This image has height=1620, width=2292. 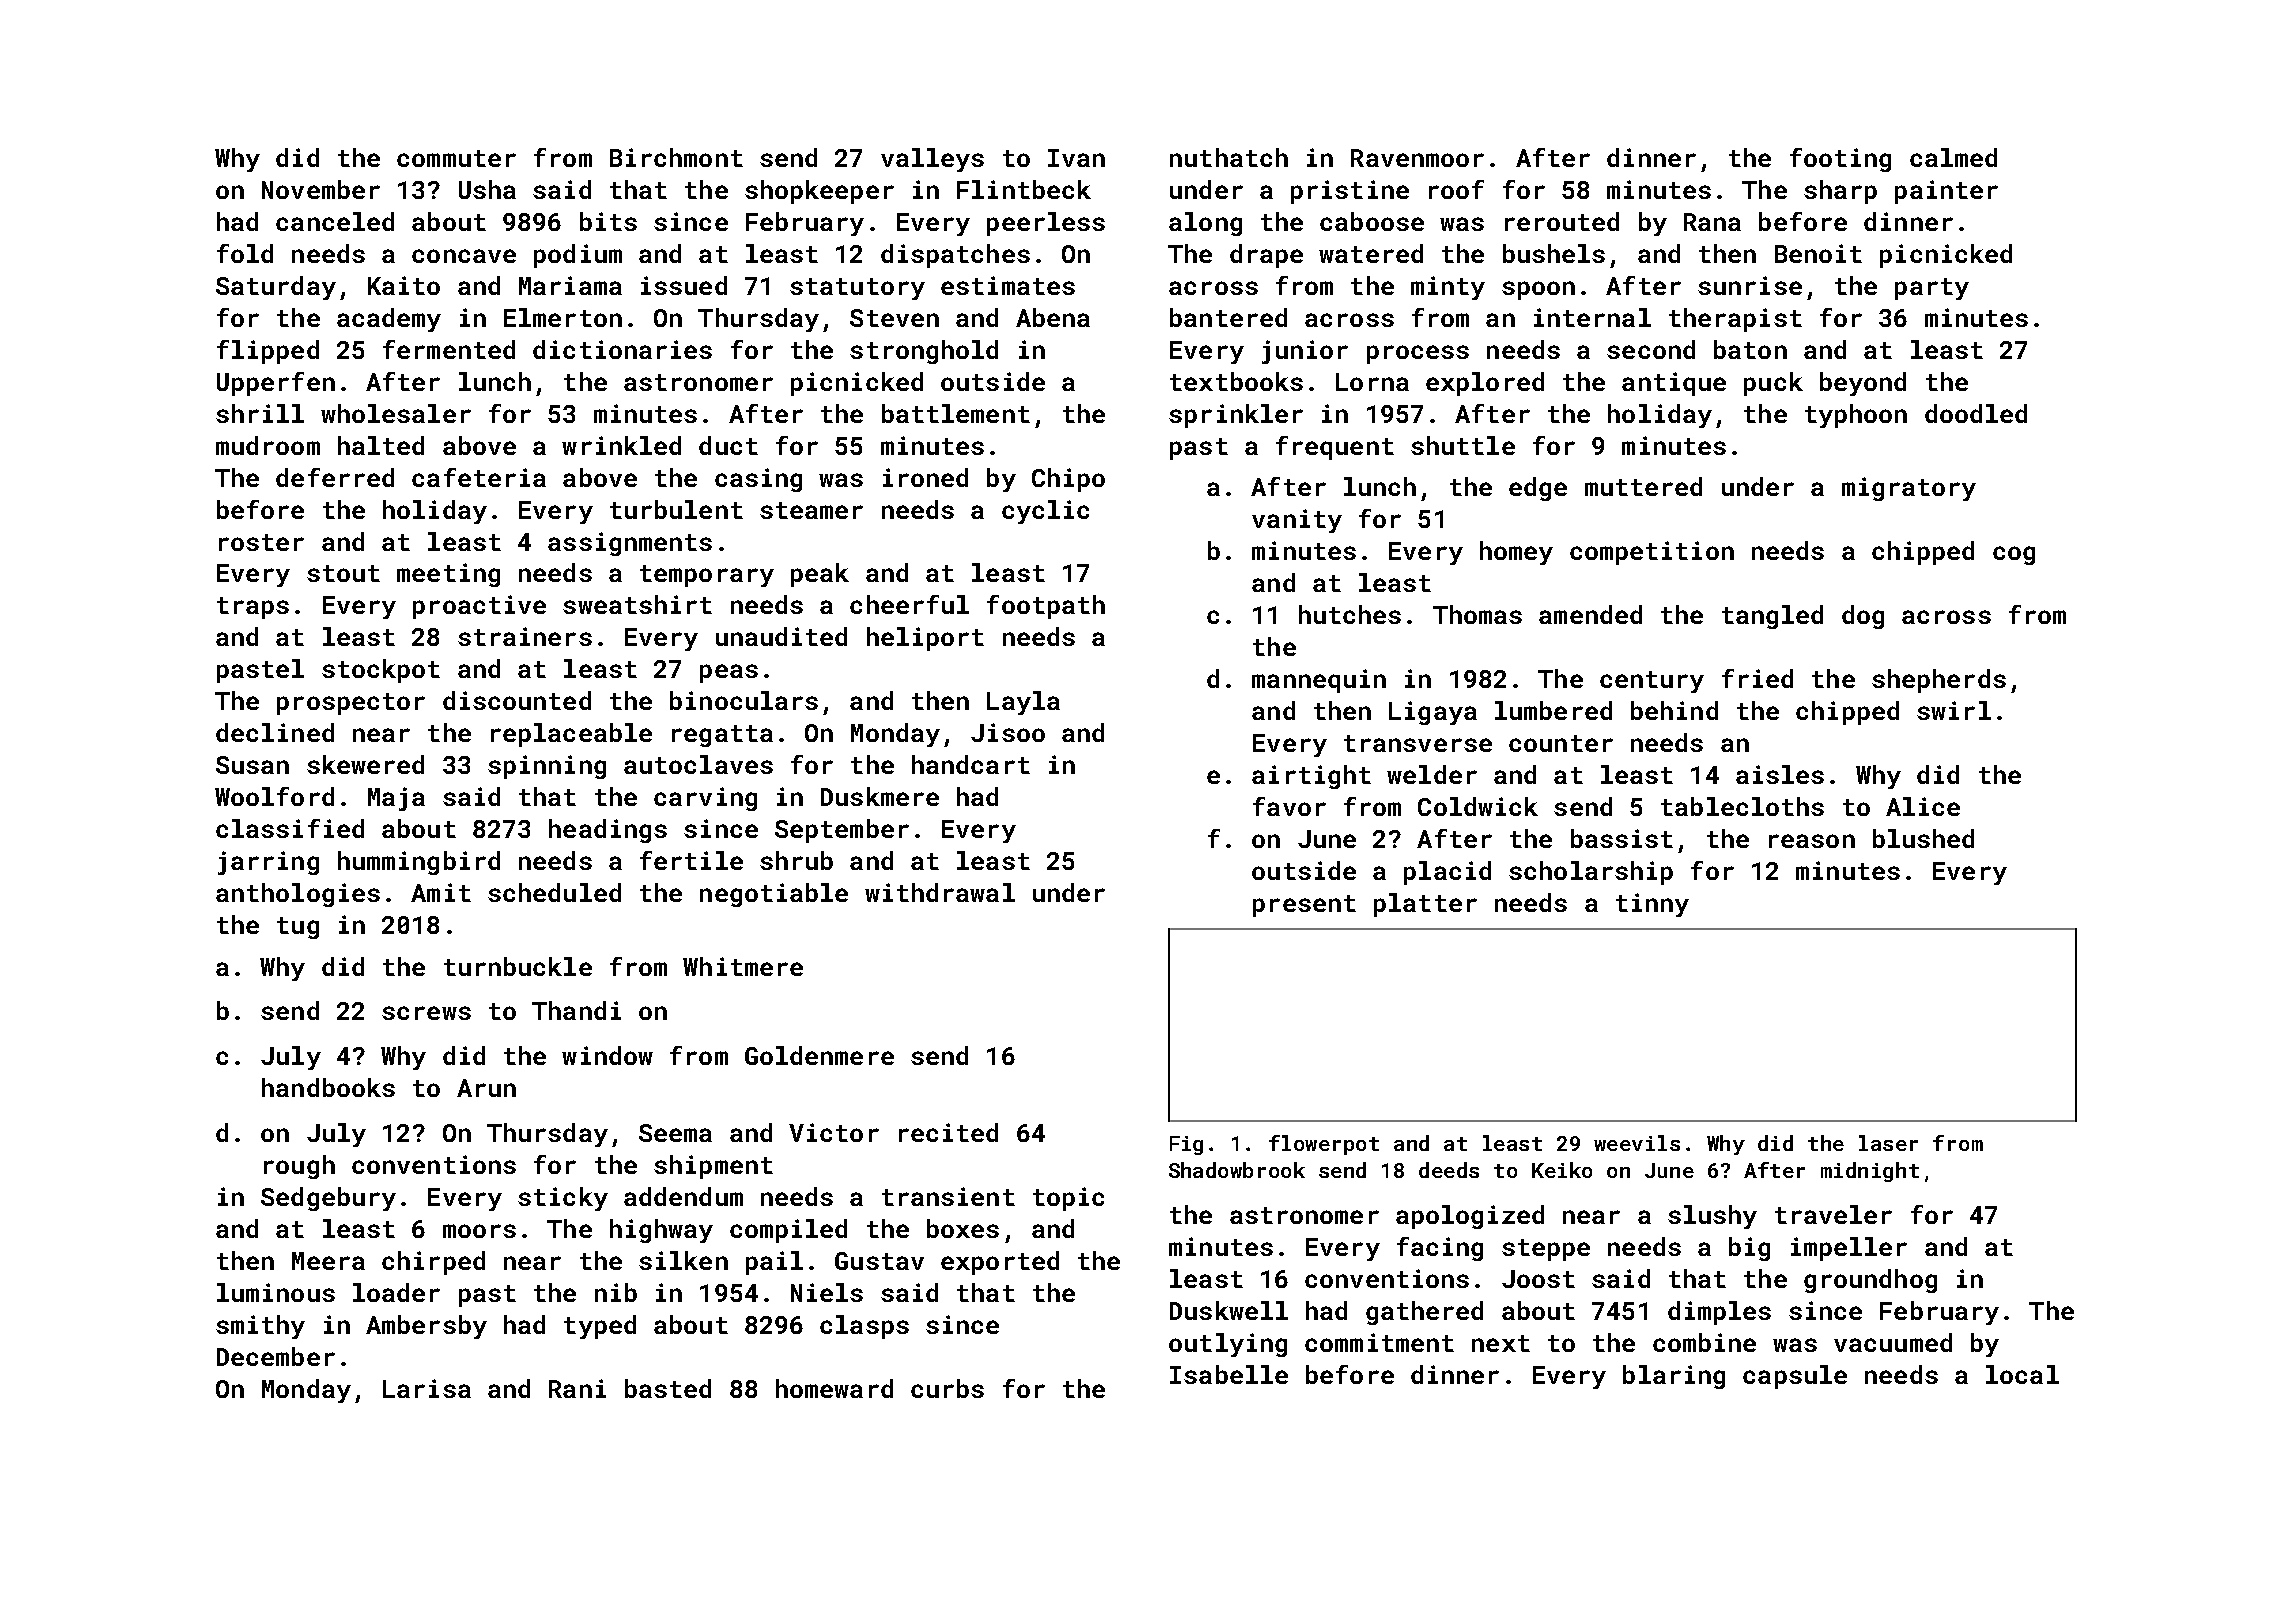 What do you see at coordinates (1433, 713) in the image?
I see `Ligaya` at bounding box center [1433, 713].
